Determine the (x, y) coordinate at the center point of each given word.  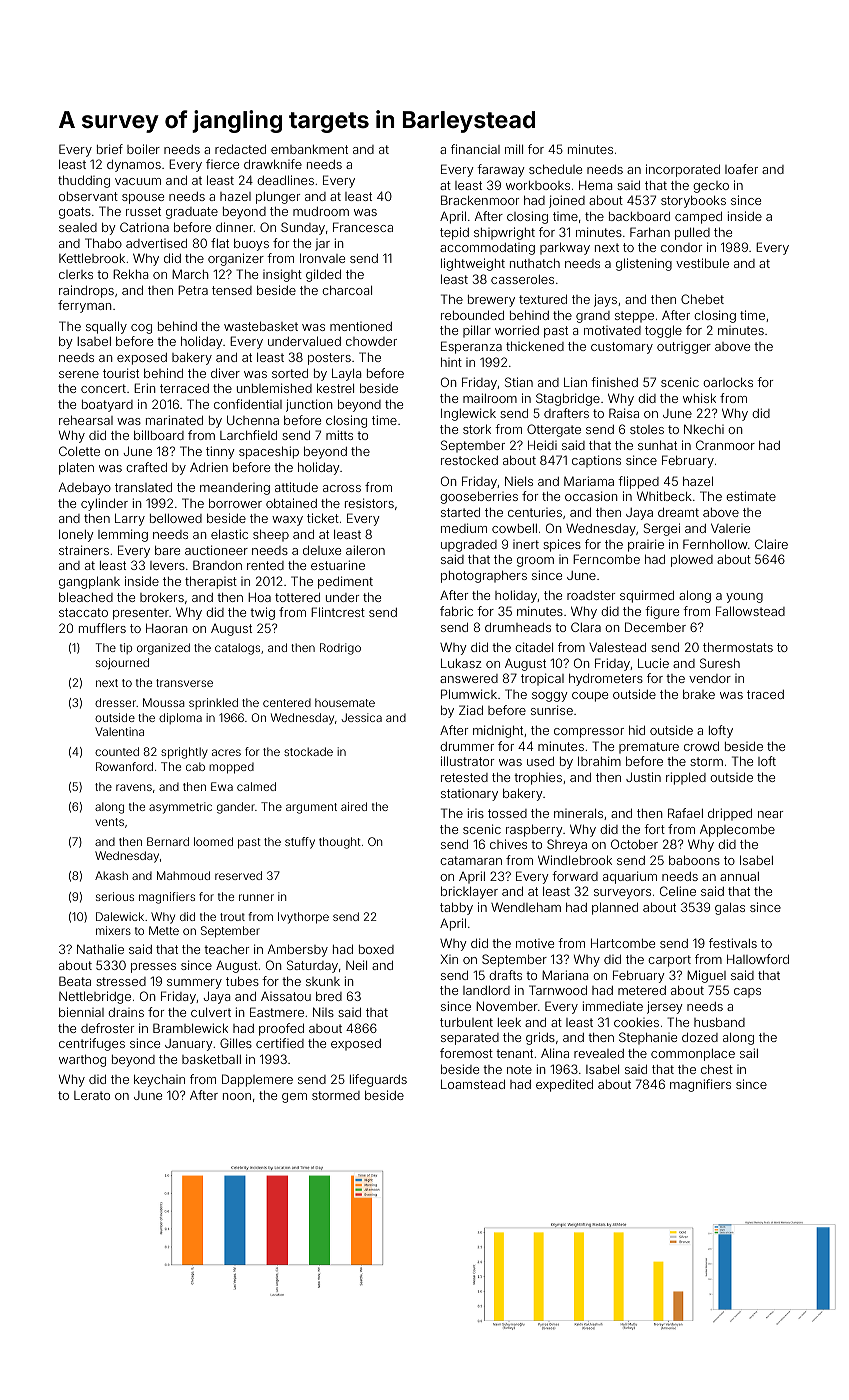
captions (596, 461)
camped (698, 218)
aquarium (630, 877)
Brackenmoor (480, 200)
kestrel (335, 388)
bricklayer (469, 892)
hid (637, 730)
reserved (238, 875)
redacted (240, 149)
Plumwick (469, 694)
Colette (79, 451)
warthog (82, 1061)
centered (287, 702)
